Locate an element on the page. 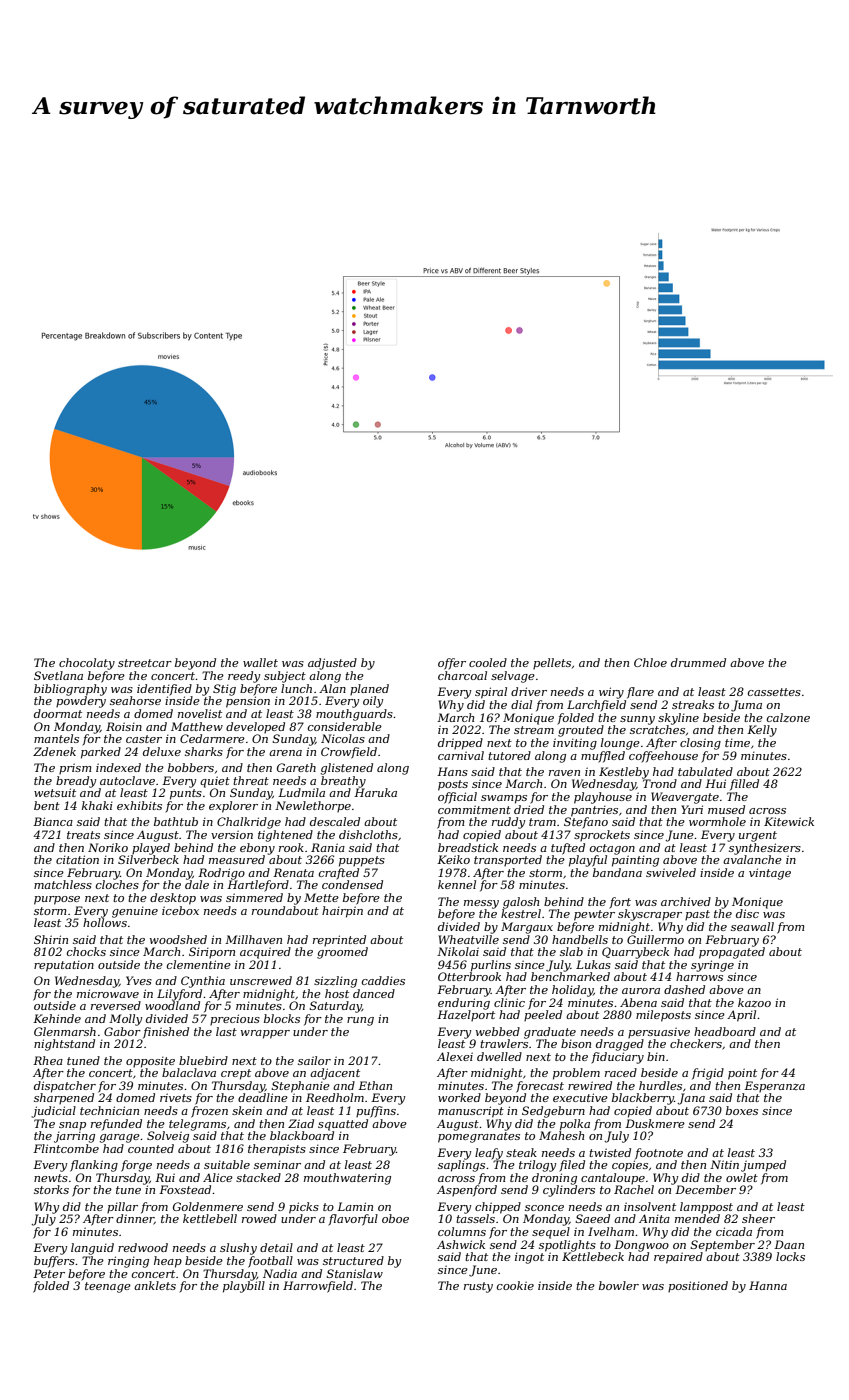 The width and height of the page is (849, 1400). Alexei is located at coordinates (455, 1056).
